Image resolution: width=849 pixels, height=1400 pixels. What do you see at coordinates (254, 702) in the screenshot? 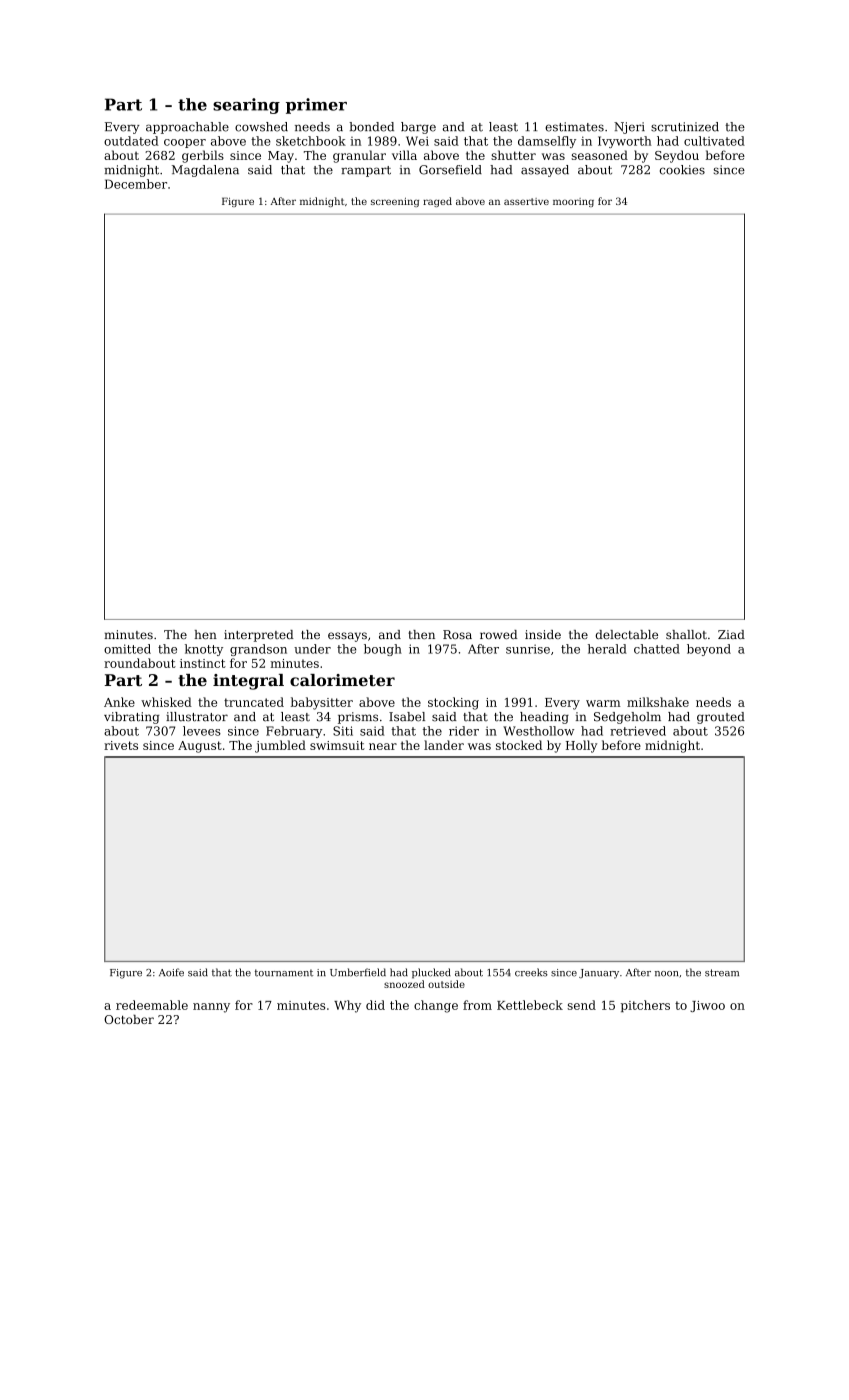
I see `truncated` at bounding box center [254, 702].
